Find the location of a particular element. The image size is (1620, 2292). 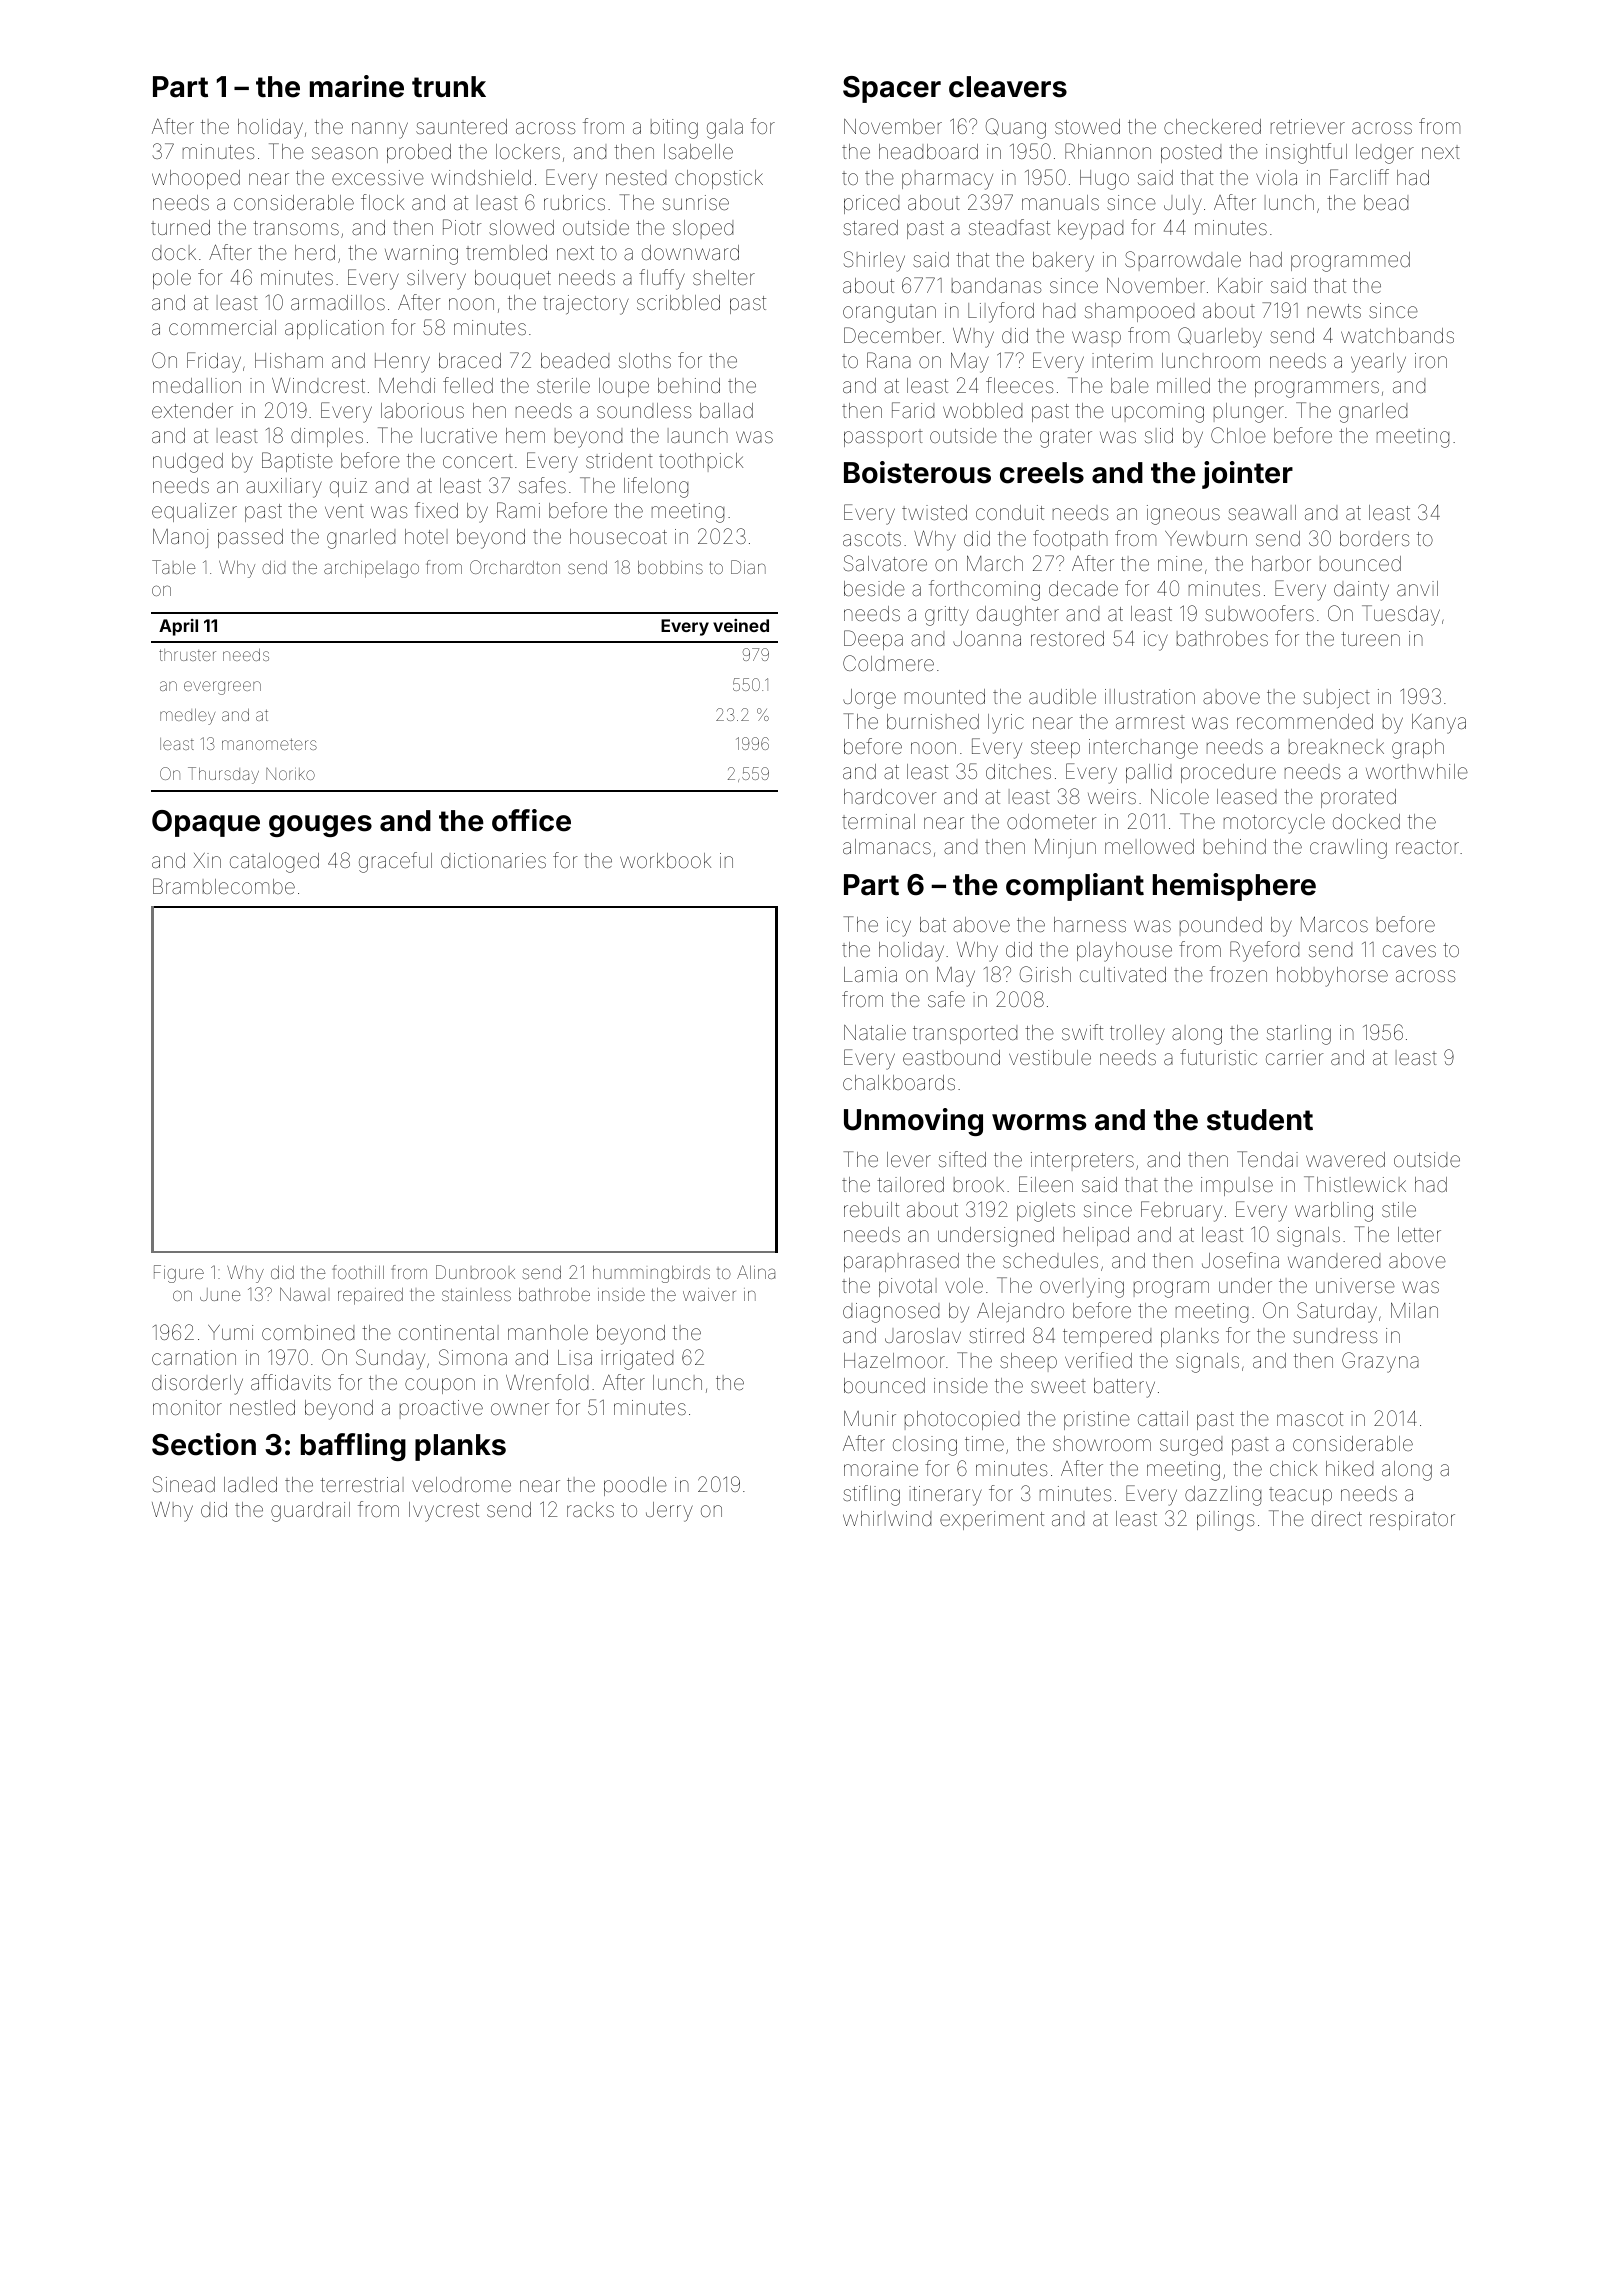

seawall is located at coordinates (1262, 512).
